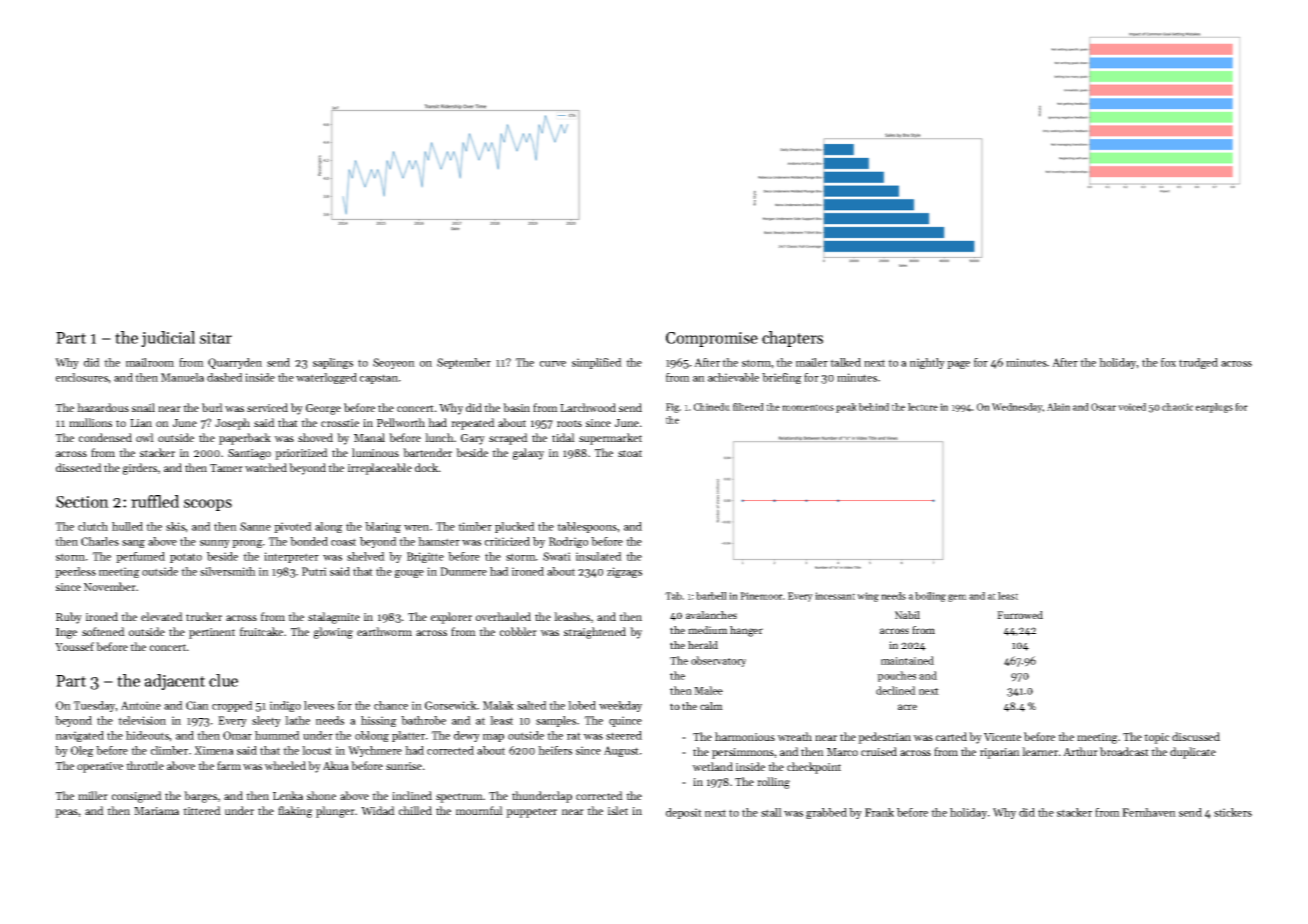  Describe the element at coordinates (930, 597) in the page. I see `boiling` at that location.
